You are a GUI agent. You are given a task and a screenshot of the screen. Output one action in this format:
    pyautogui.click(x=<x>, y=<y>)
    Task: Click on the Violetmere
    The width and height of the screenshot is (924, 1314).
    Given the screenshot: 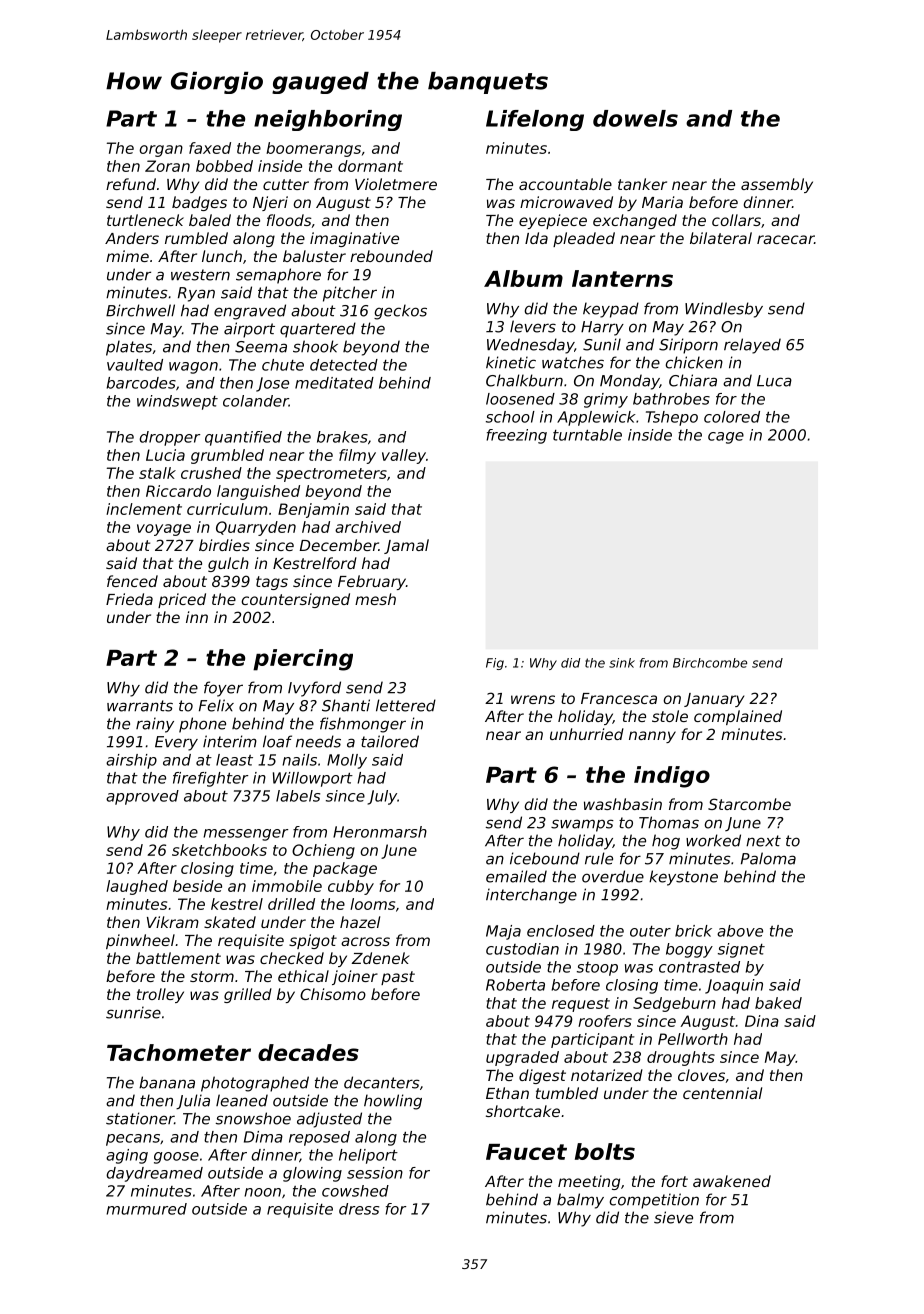 What is the action you would take?
    pyautogui.click(x=396, y=184)
